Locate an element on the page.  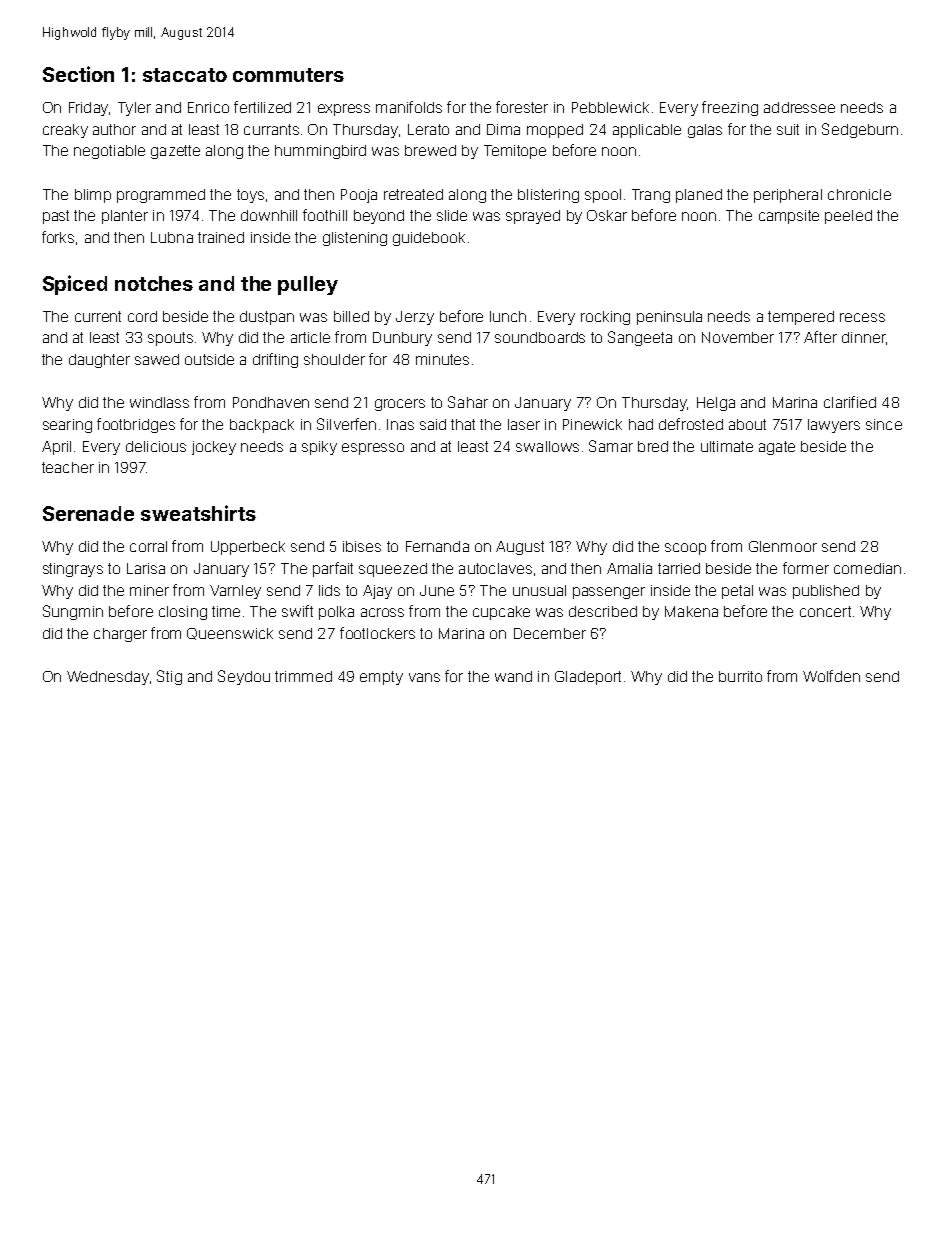
commuters is located at coordinates (288, 75).
